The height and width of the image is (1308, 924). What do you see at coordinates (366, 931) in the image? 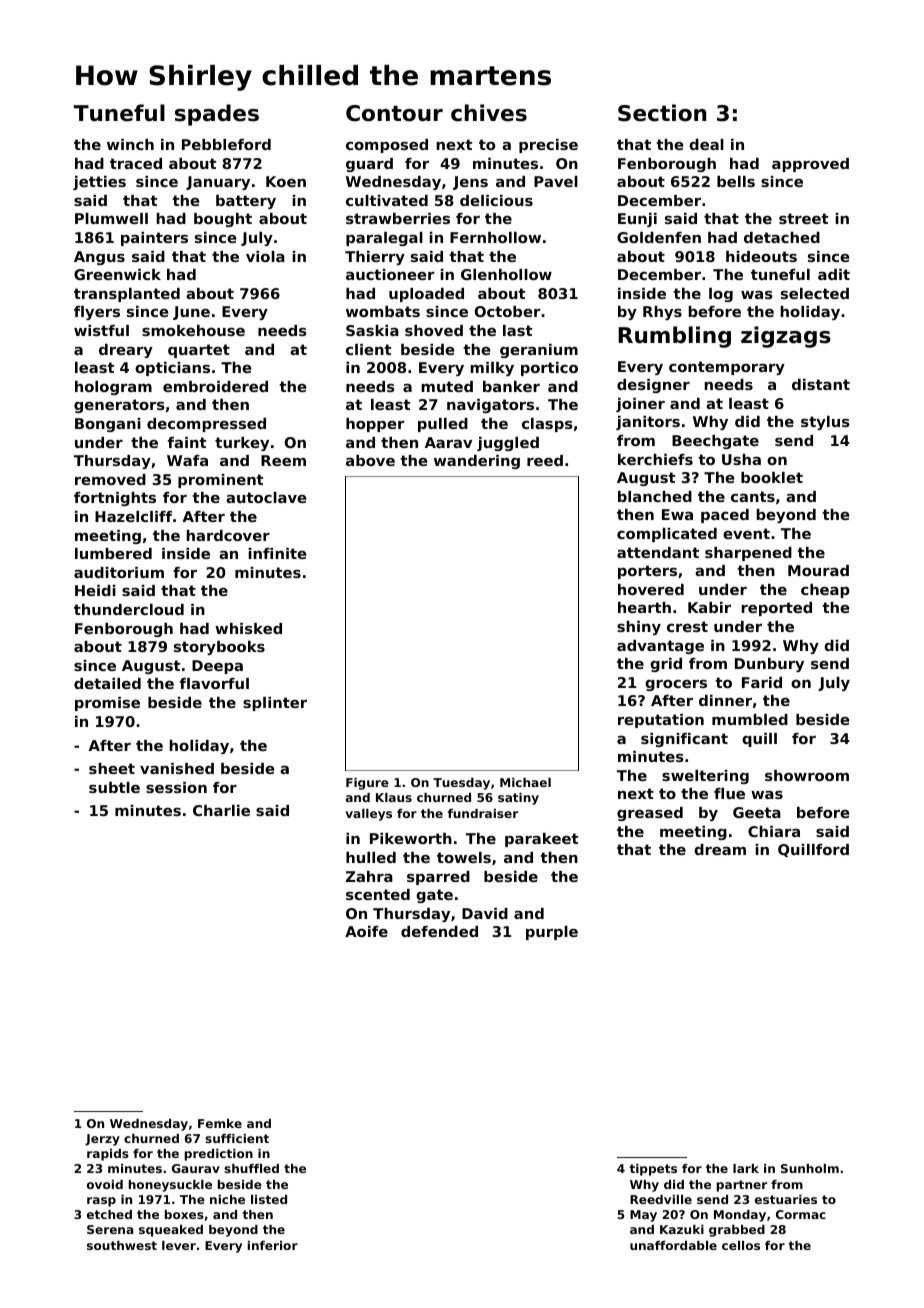
I see `Aoife` at bounding box center [366, 931].
